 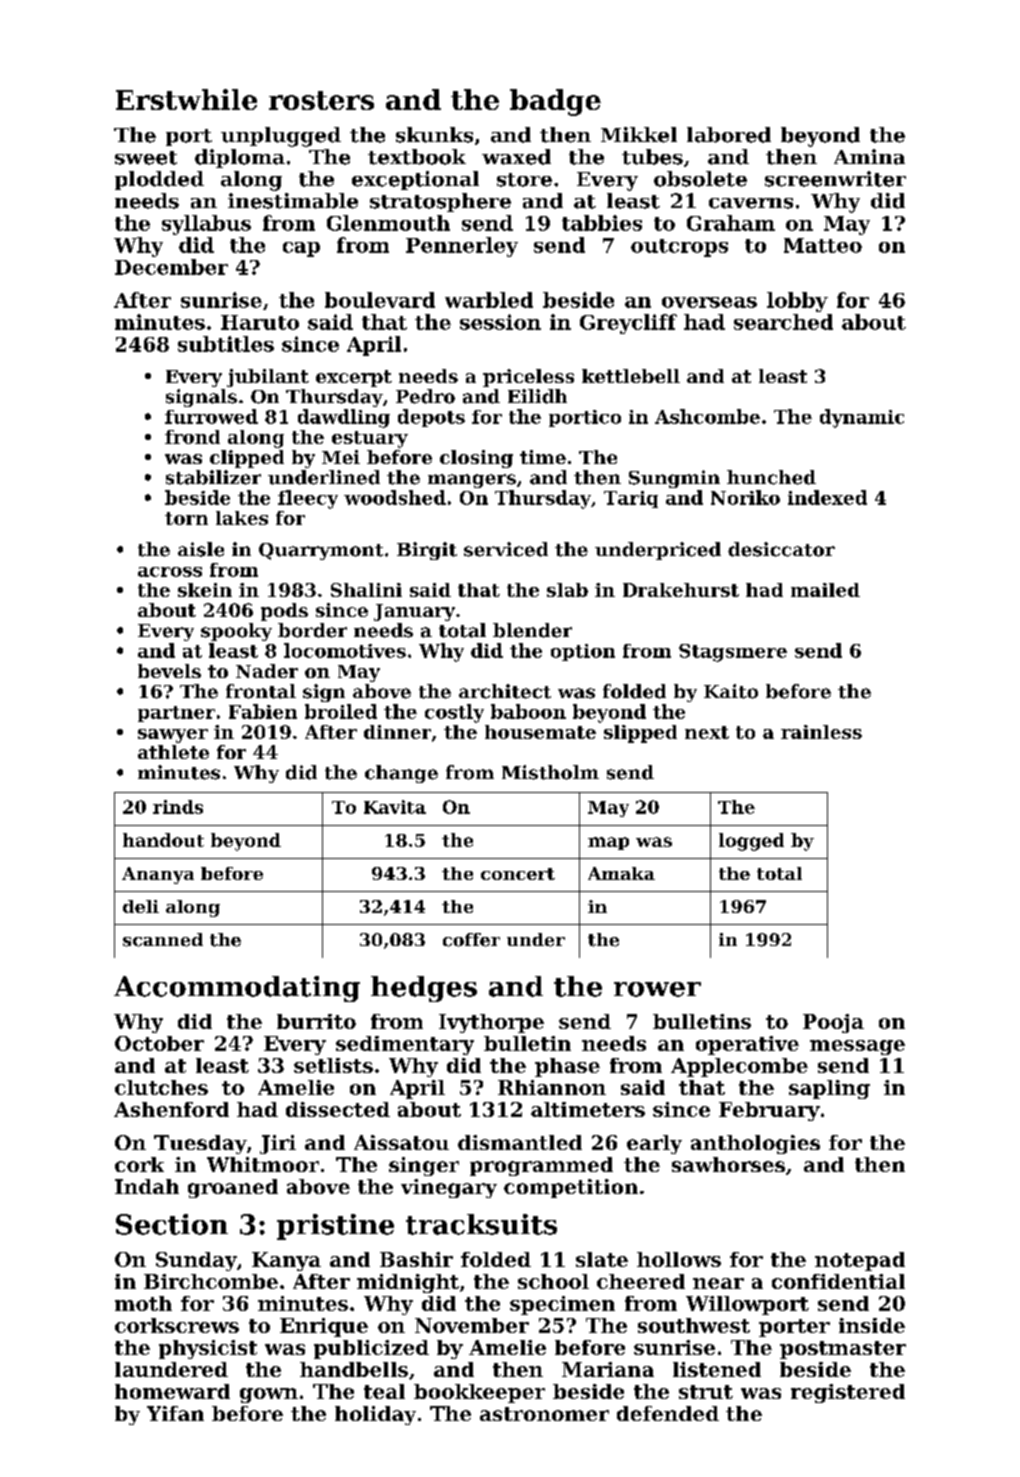 I want to click on Erstwhile, so click(x=186, y=99).
